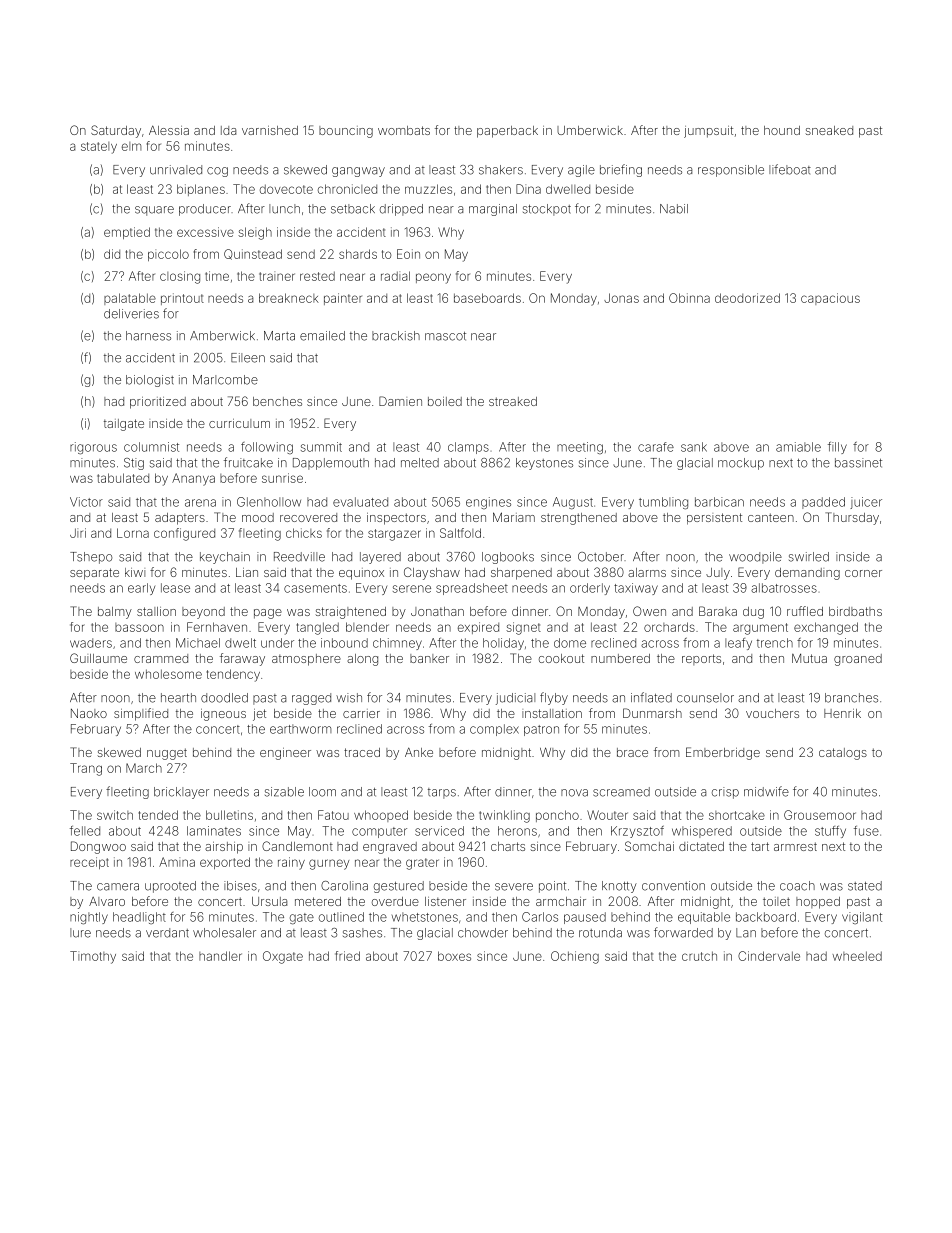 This page has width=952, height=1233. Describe the element at coordinates (270, 130) in the page. I see `varnished` at that location.
